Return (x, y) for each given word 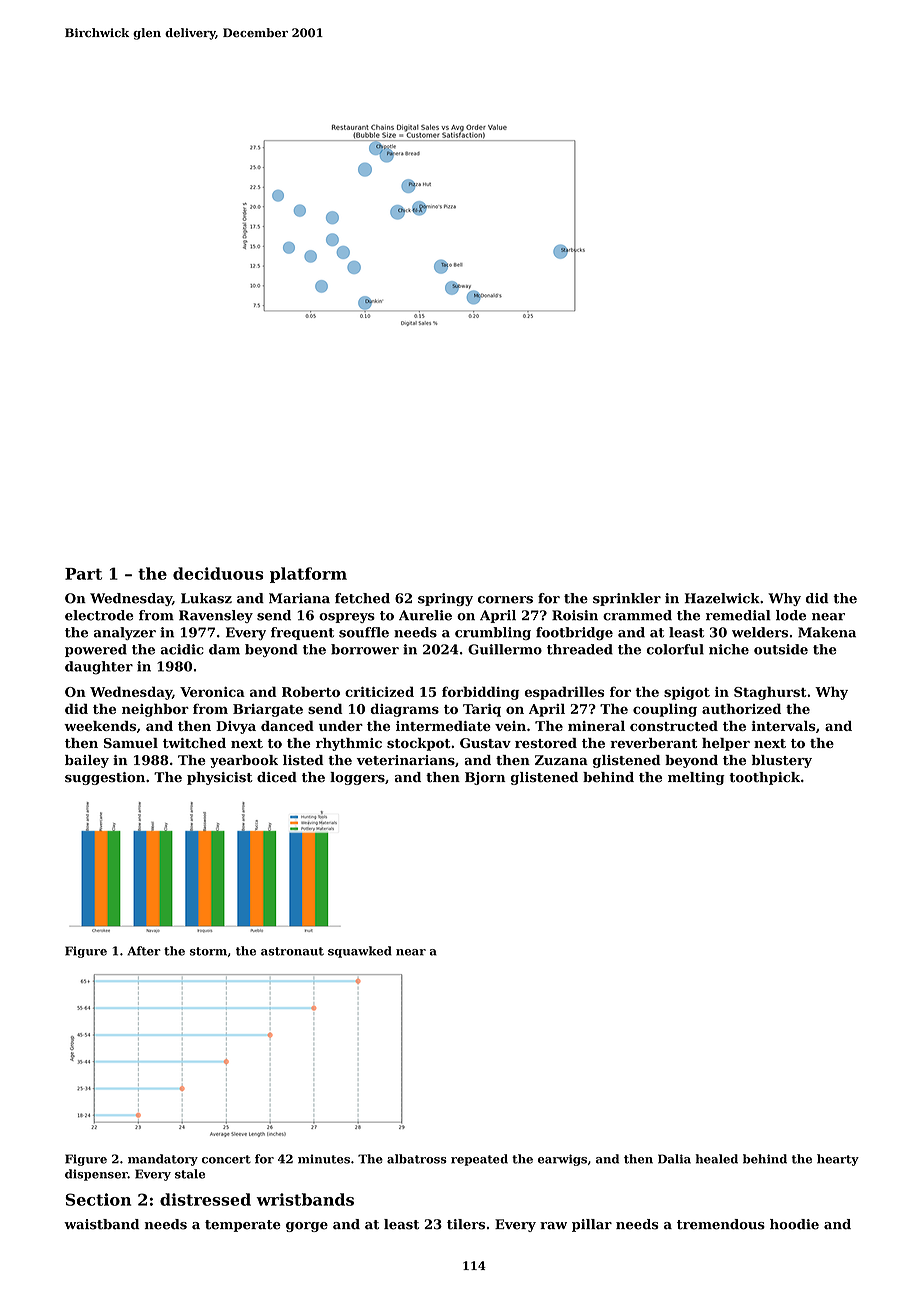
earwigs (562, 1160)
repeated (479, 1160)
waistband (101, 1224)
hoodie (794, 1224)
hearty (838, 1160)
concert (226, 1159)
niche (729, 649)
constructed (674, 726)
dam (224, 649)
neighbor (155, 710)
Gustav (485, 743)
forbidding (480, 693)
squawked (360, 952)
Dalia (674, 1159)
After (144, 951)
